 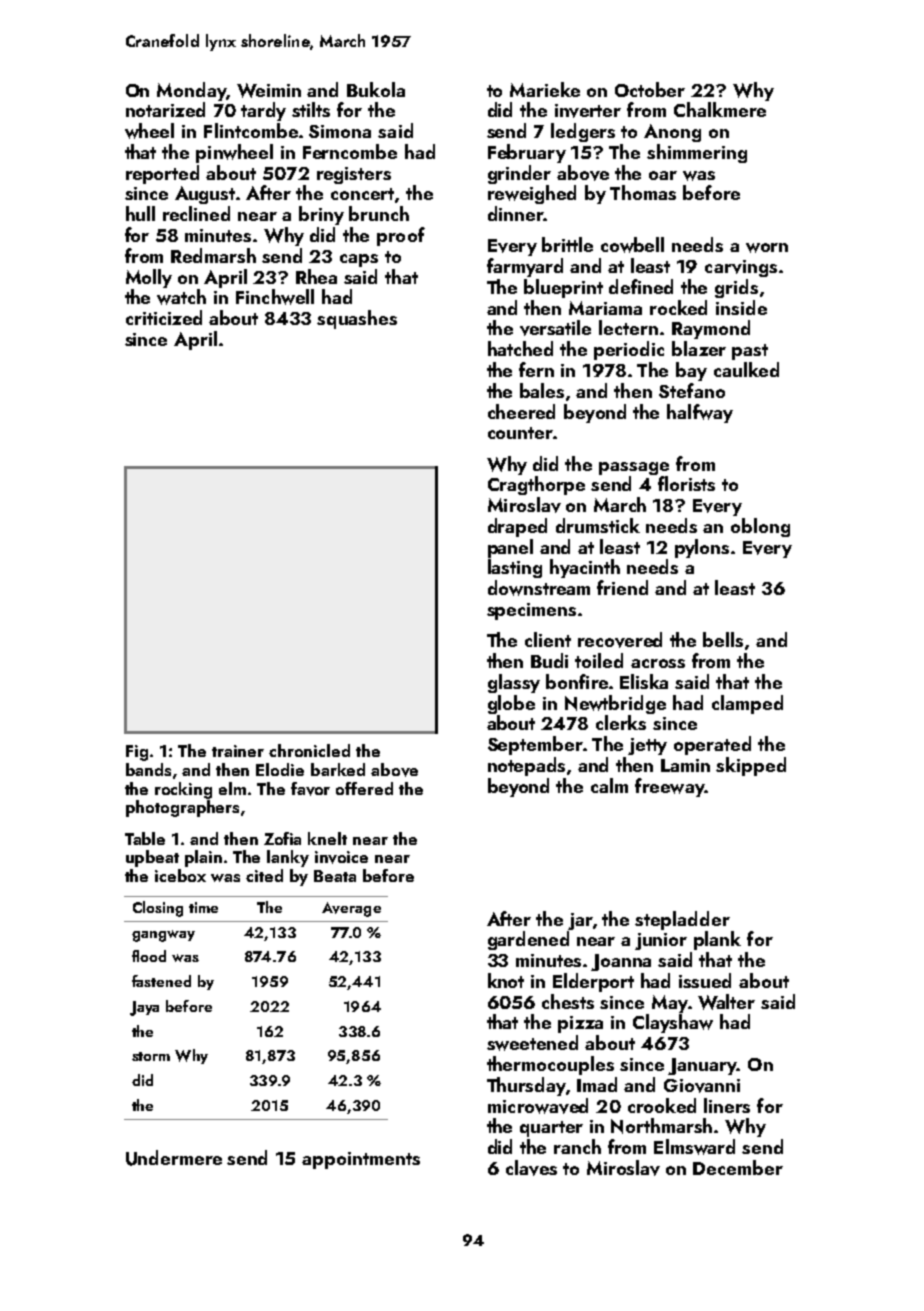 I want to click on plank, so click(x=717, y=940).
